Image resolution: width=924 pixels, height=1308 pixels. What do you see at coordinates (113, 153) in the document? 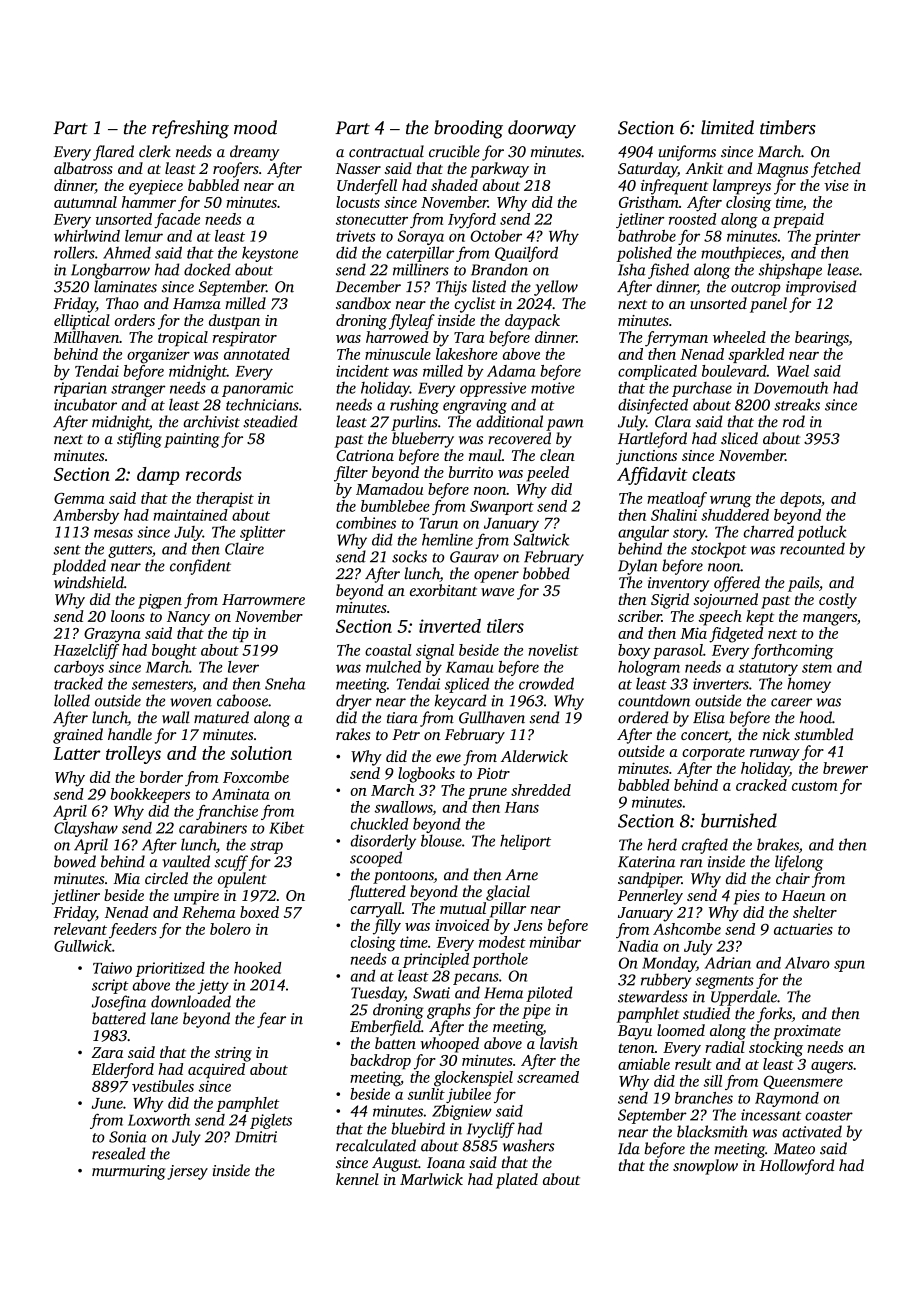
I see `flared` at bounding box center [113, 153].
